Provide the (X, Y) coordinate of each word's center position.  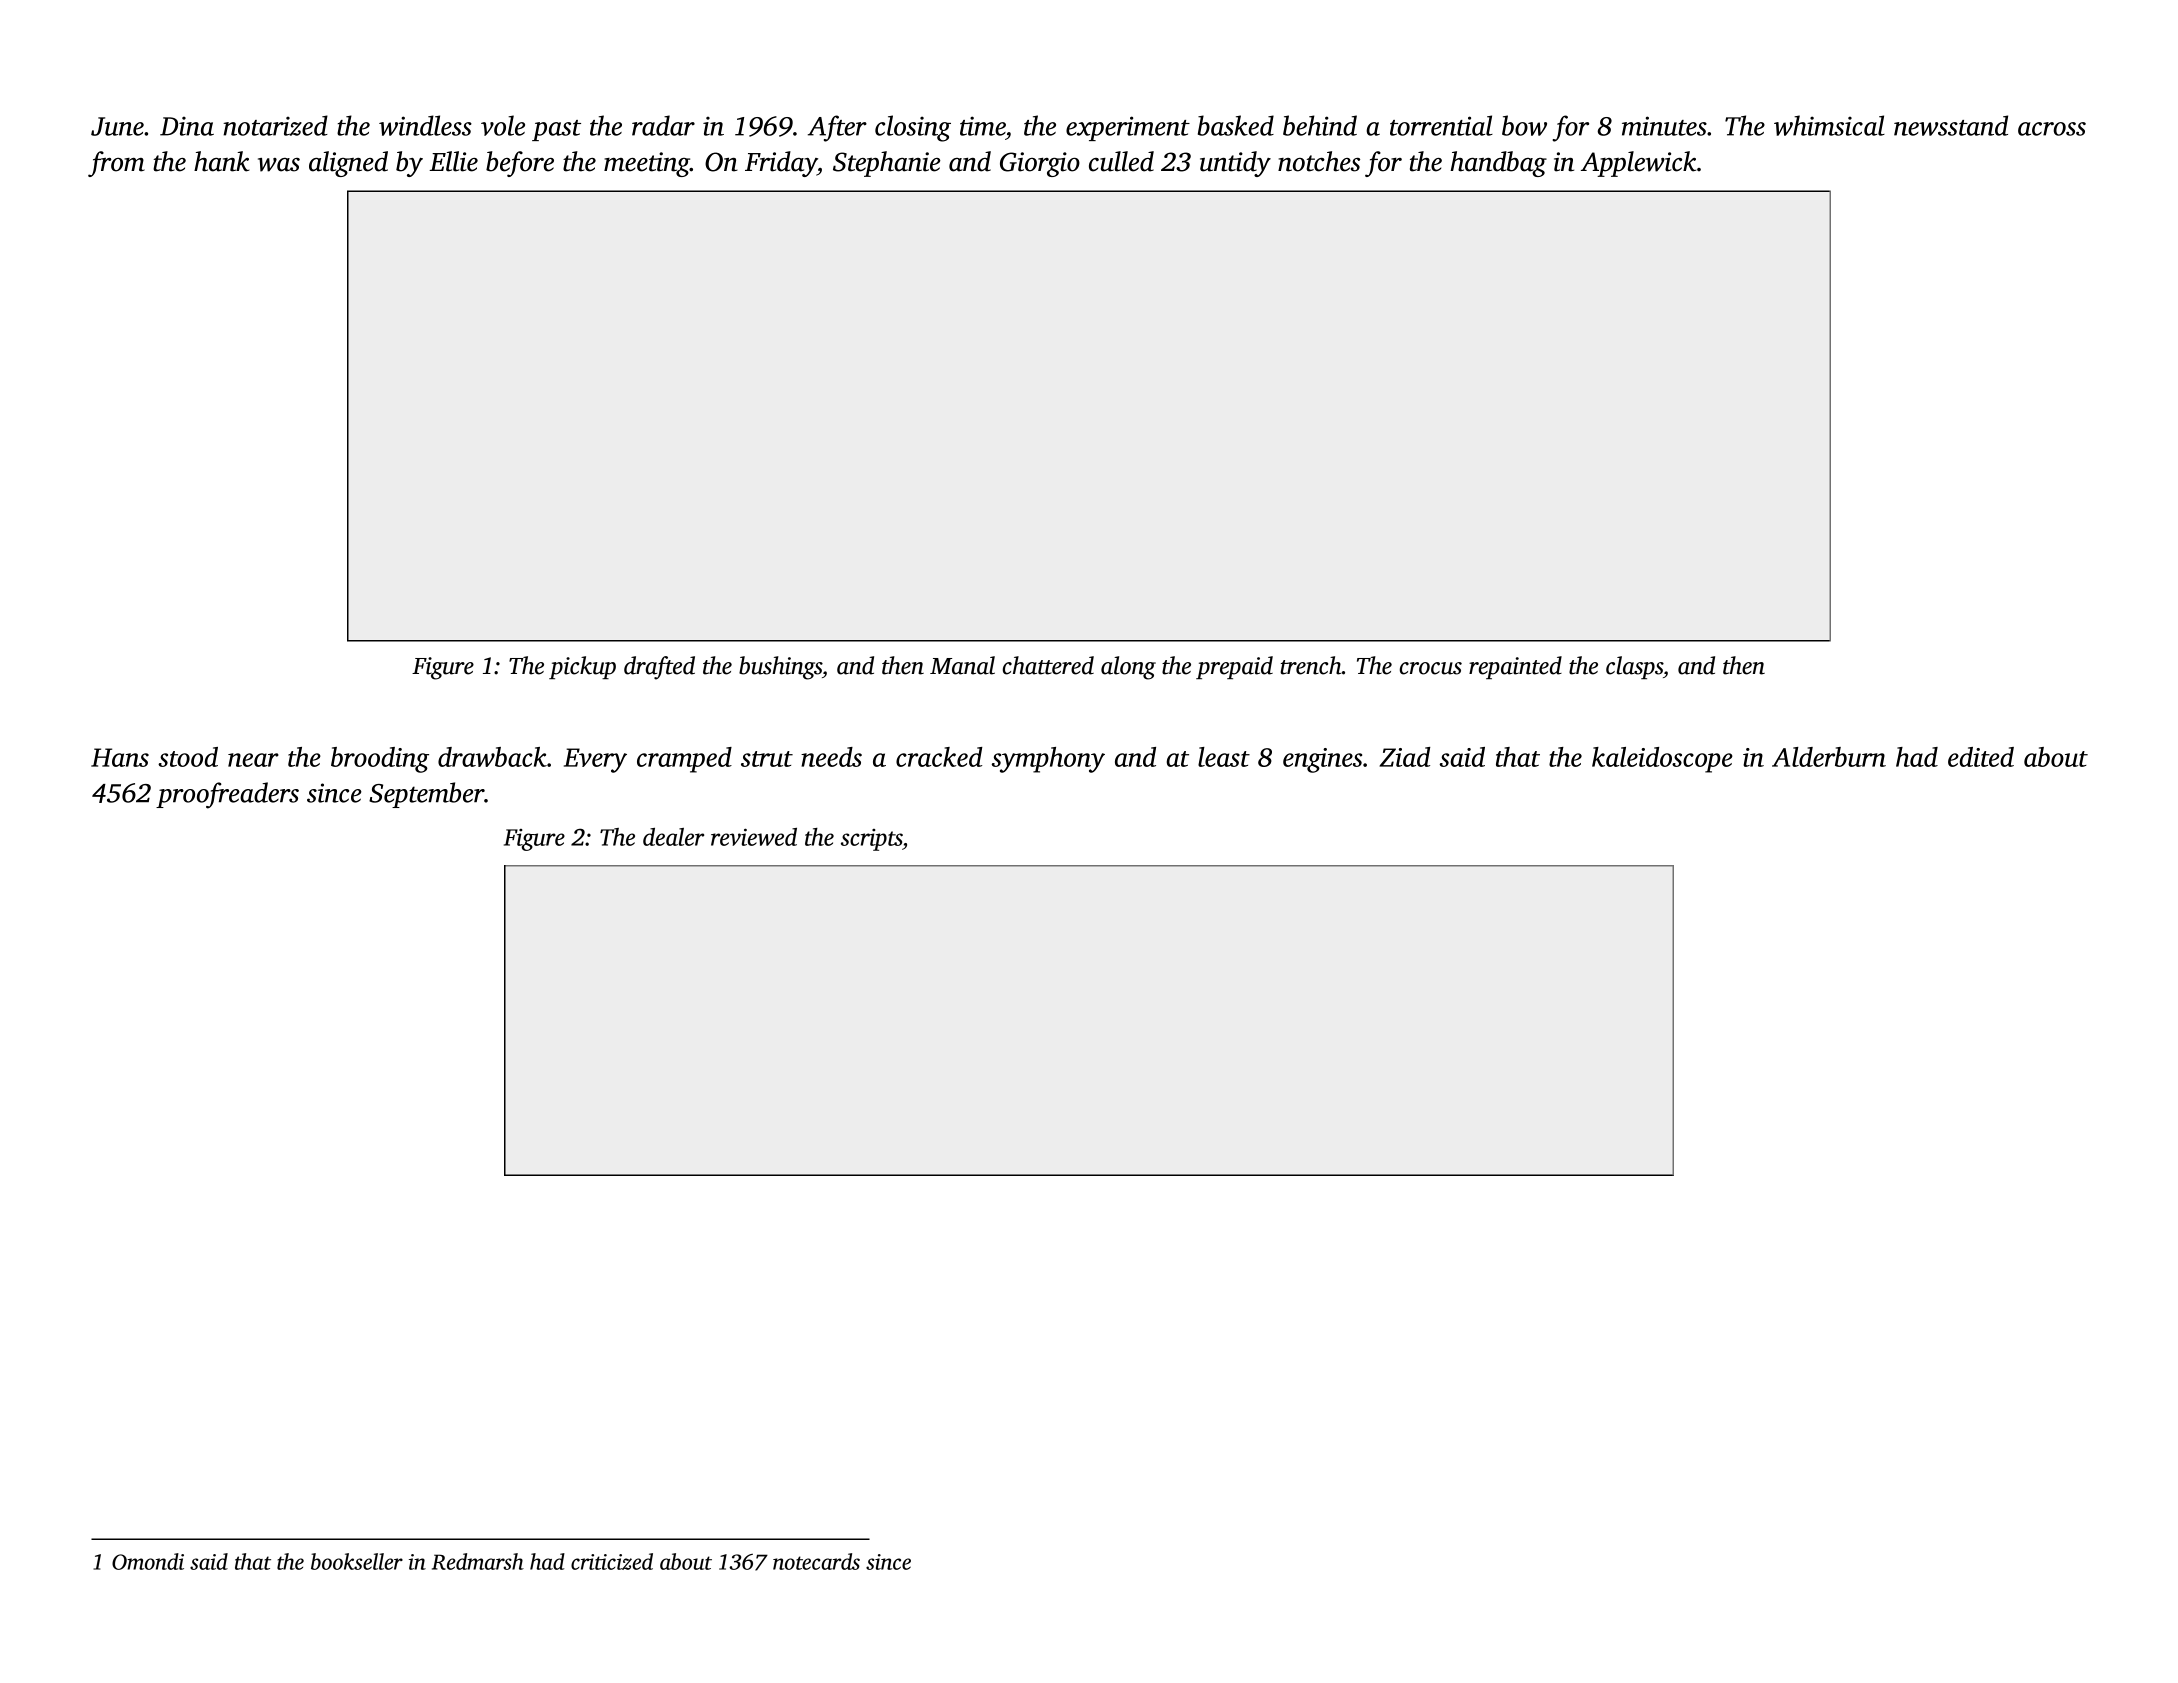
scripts (871, 840)
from (116, 164)
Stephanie (887, 164)
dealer (673, 837)
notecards (816, 1561)
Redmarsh (478, 1561)
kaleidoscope (1662, 760)
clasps (1634, 667)
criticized (612, 1561)
